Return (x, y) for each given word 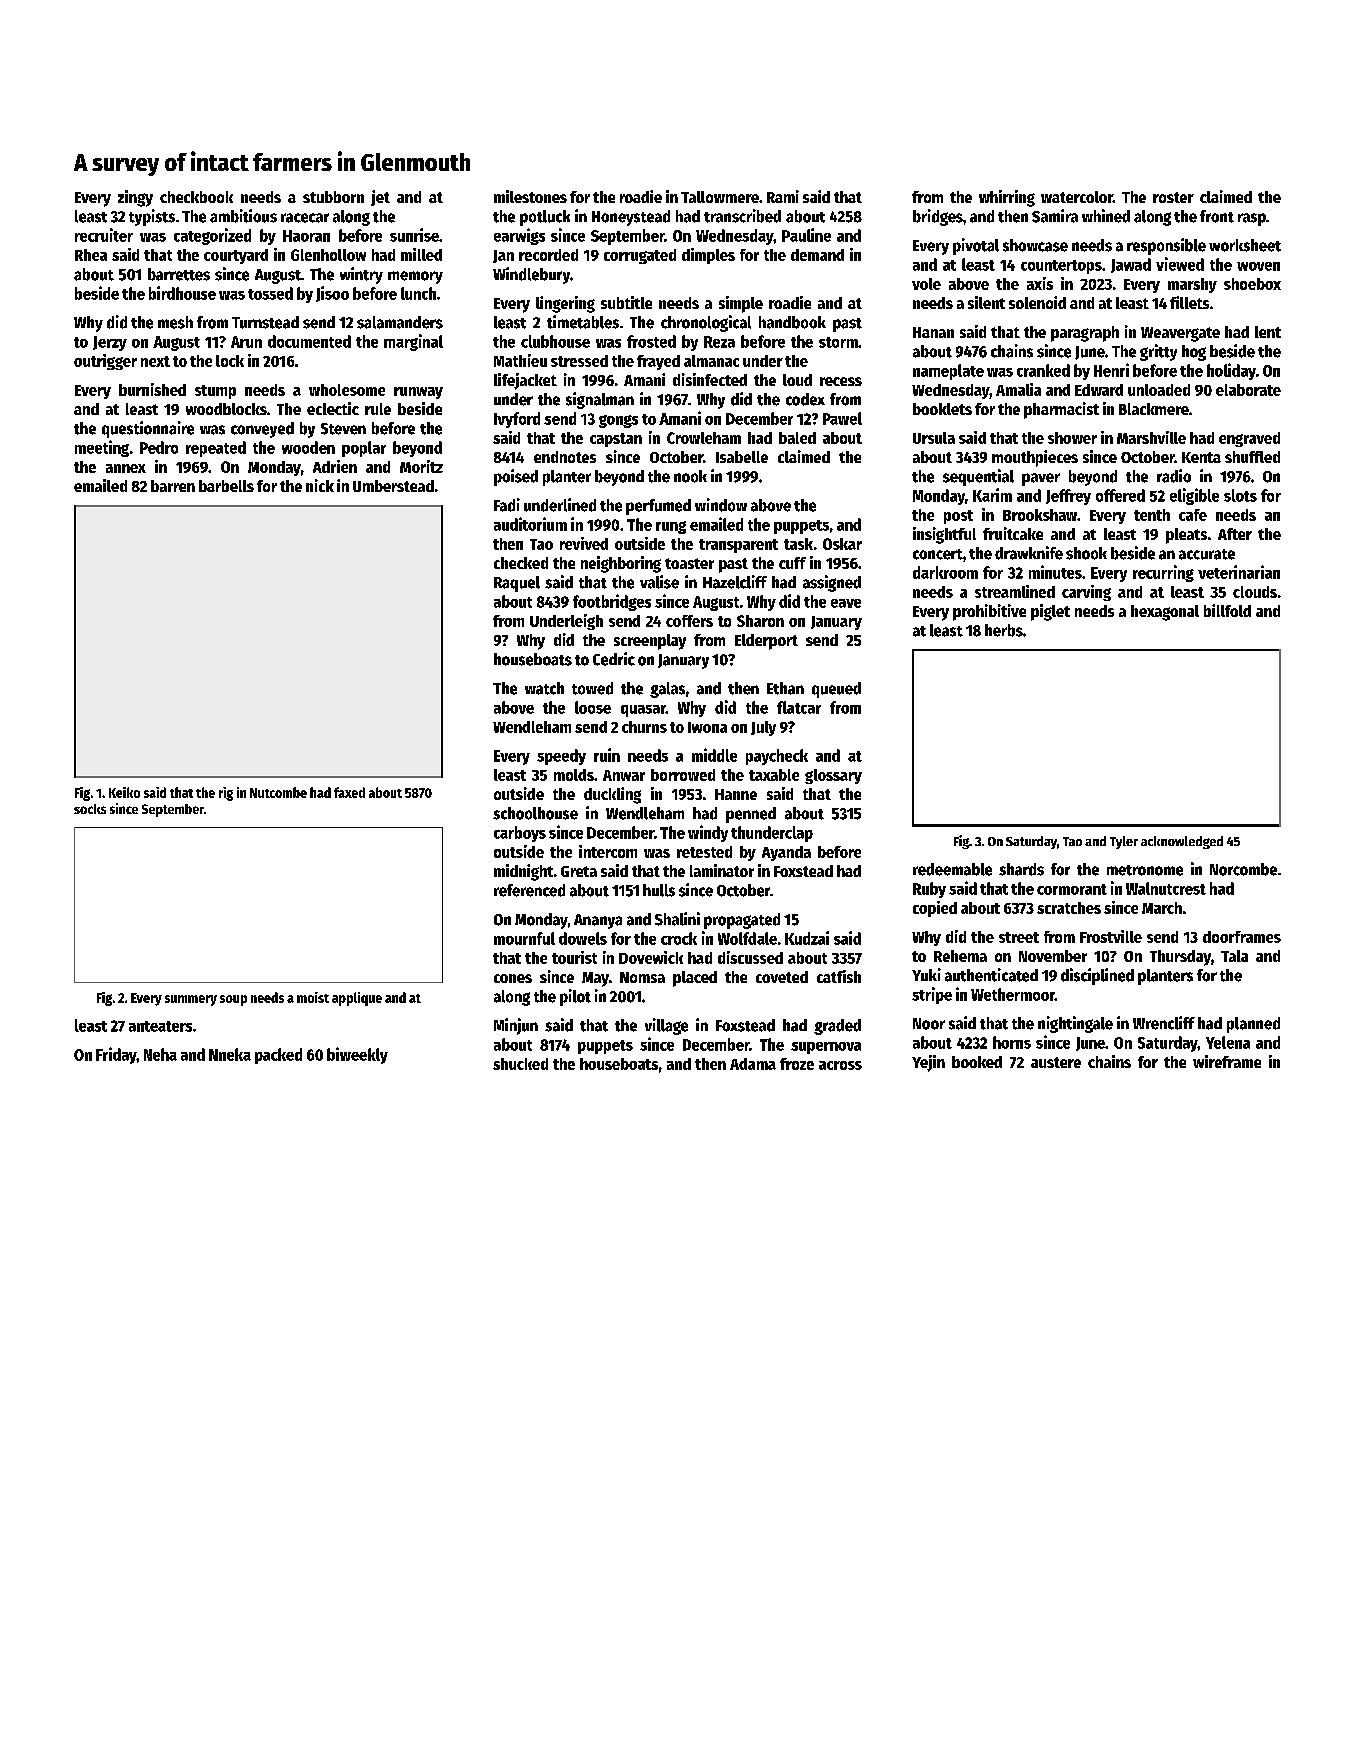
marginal (413, 342)
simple (741, 304)
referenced (529, 890)
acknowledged (1182, 842)
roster (1173, 197)
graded (837, 1027)
